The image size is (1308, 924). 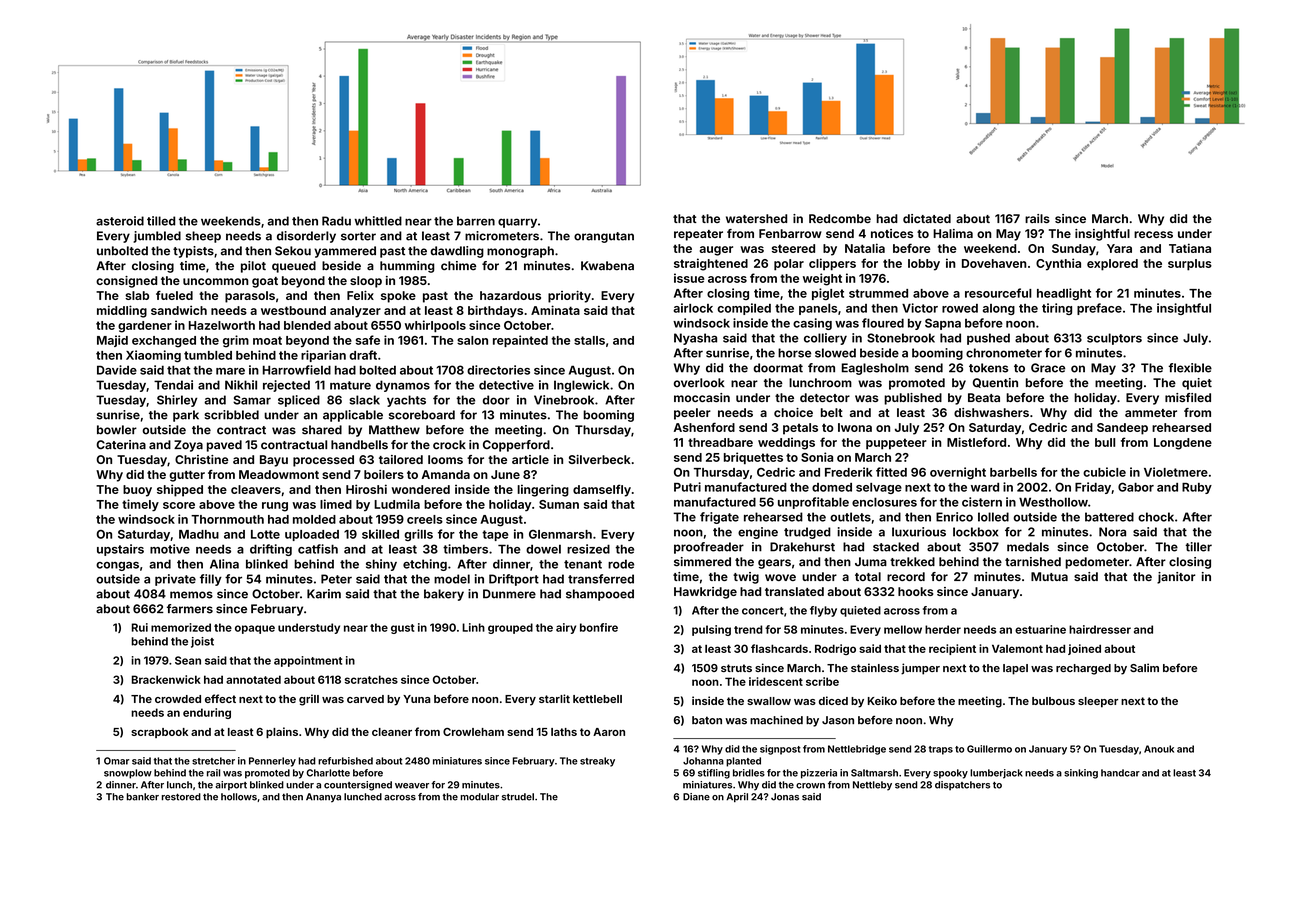 I want to click on Crowleham, so click(x=473, y=732).
